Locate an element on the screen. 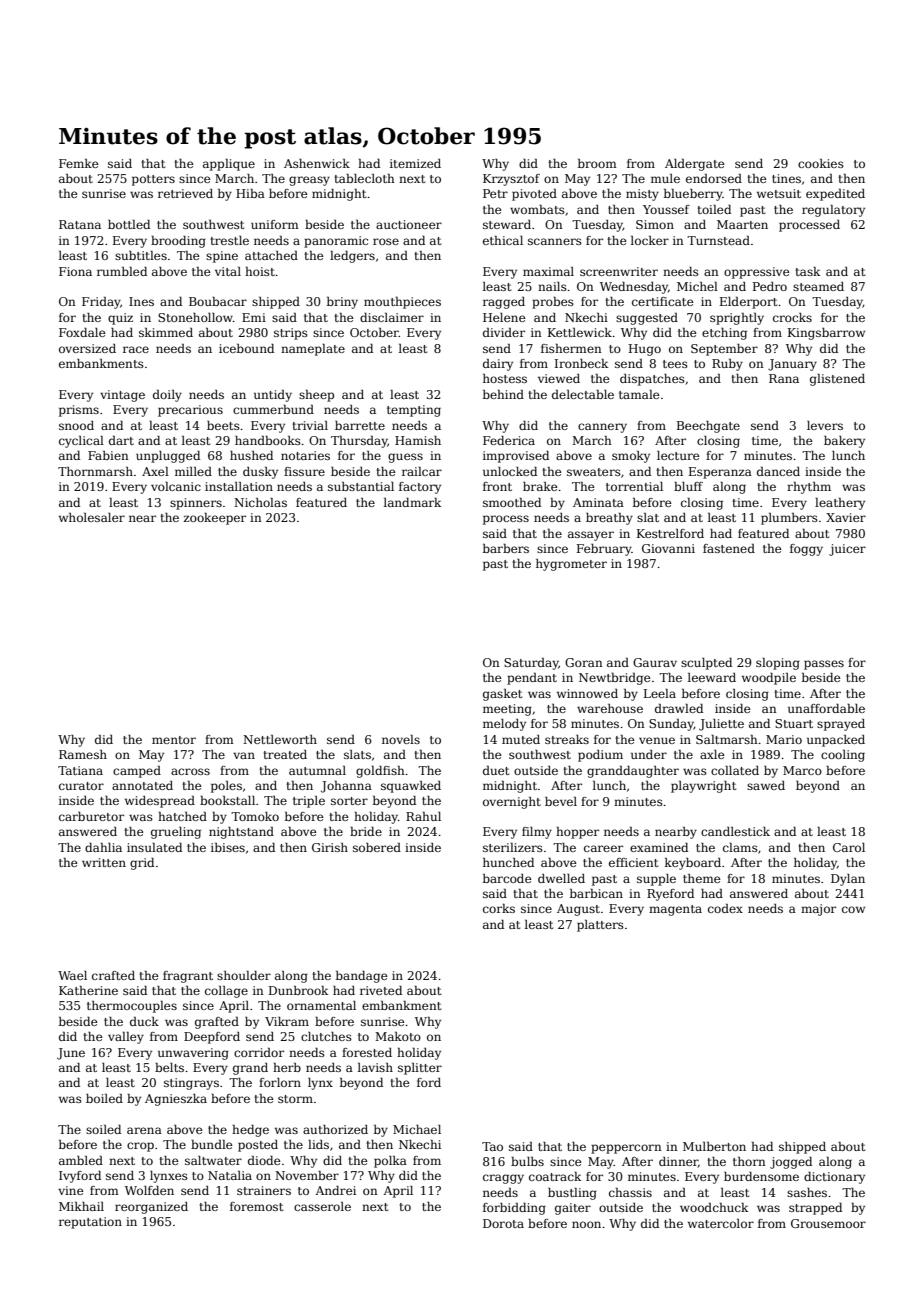 This screenshot has height=1308, width=924. tablecloth is located at coordinates (364, 178).
